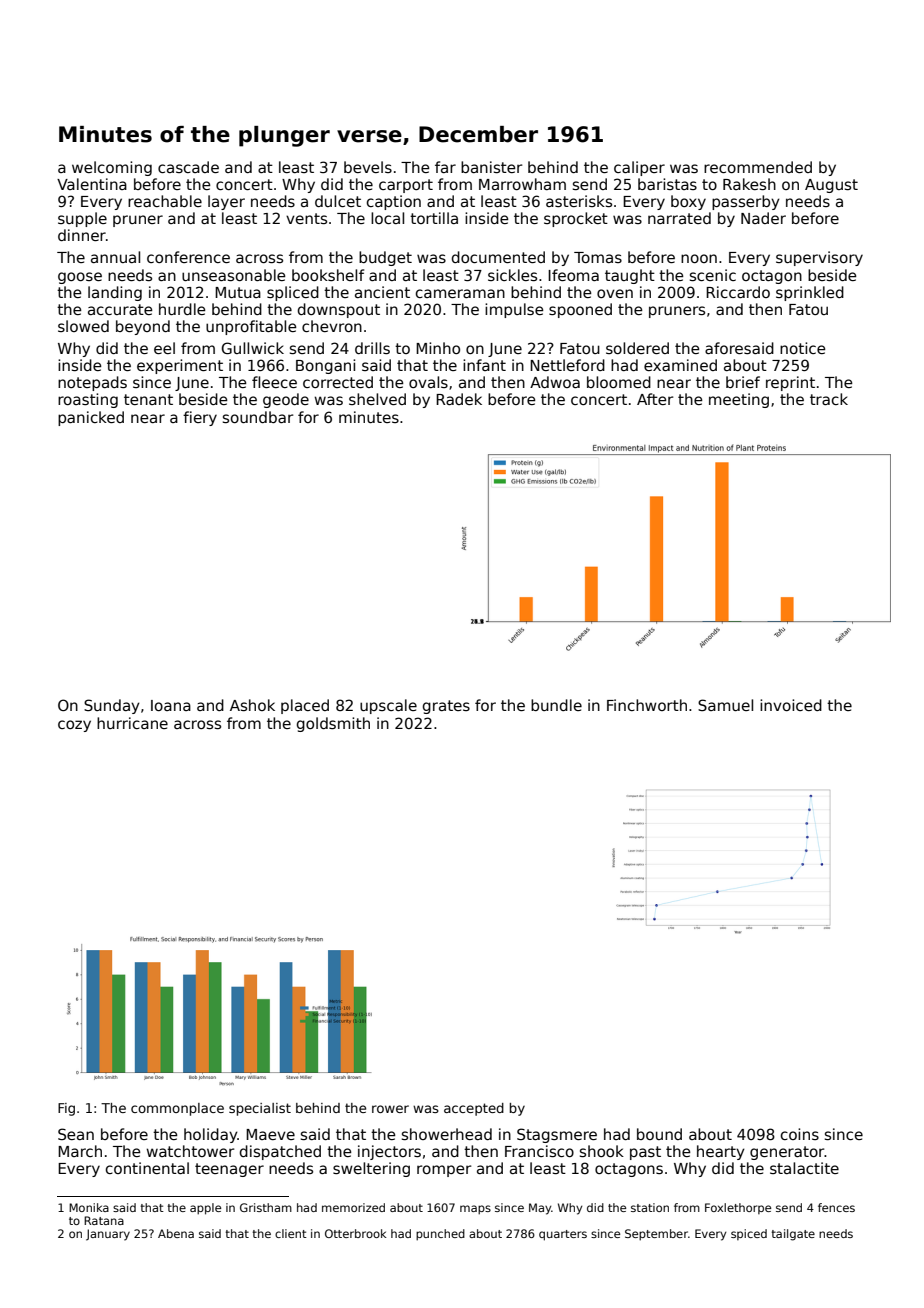 This screenshot has width=924, height=1308. Describe the element at coordinates (491, 167) in the screenshot. I see `banister` at that location.
